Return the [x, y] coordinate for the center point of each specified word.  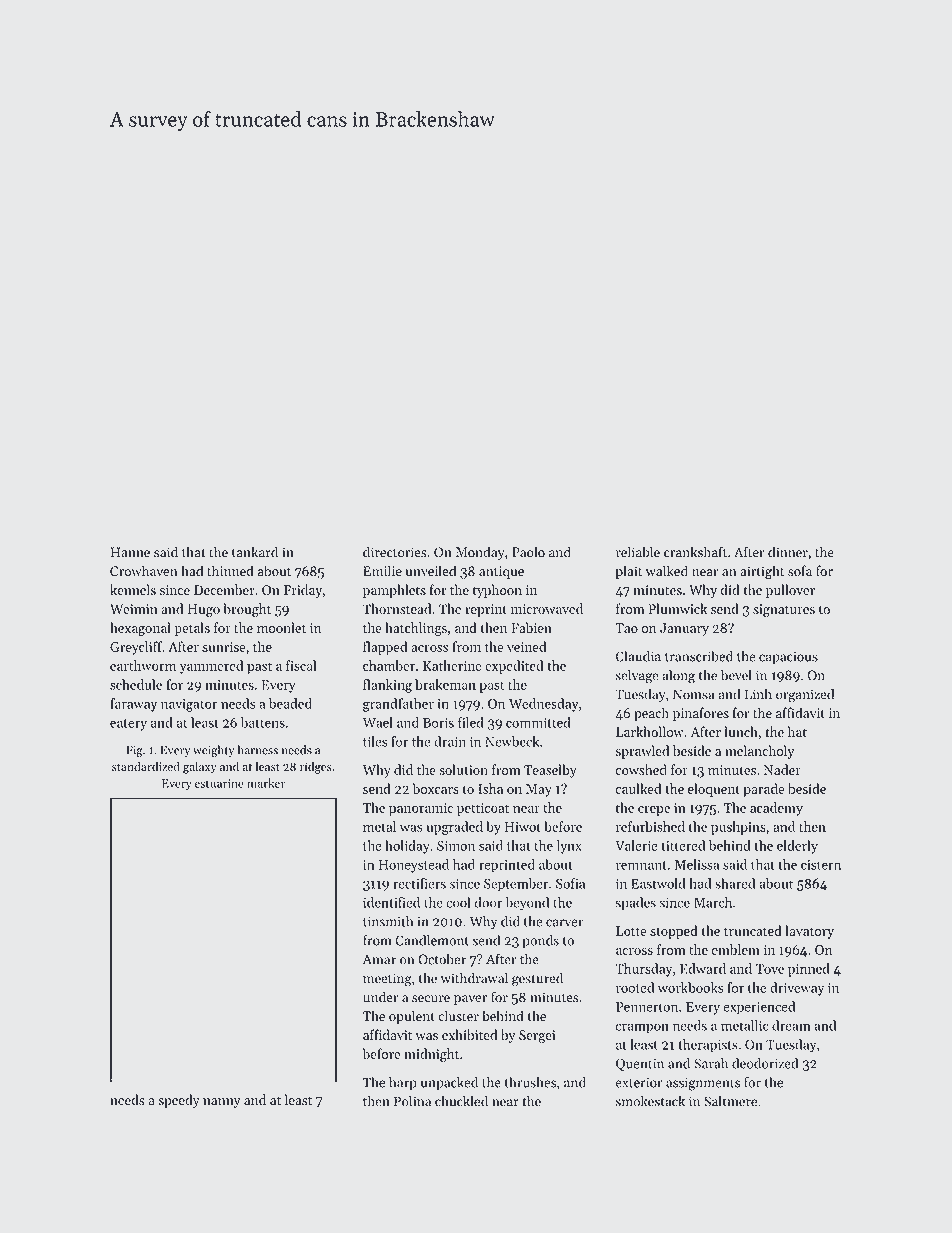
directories [395, 552]
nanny [222, 1103]
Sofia [570, 883]
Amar [379, 959]
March [713, 902]
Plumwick [678, 608]
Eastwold [658, 883]
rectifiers [419, 883]
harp [403, 1083]
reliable [638, 552]
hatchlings [416, 629]
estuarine [219, 783]
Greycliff [136, 648]
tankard [255, 552]
